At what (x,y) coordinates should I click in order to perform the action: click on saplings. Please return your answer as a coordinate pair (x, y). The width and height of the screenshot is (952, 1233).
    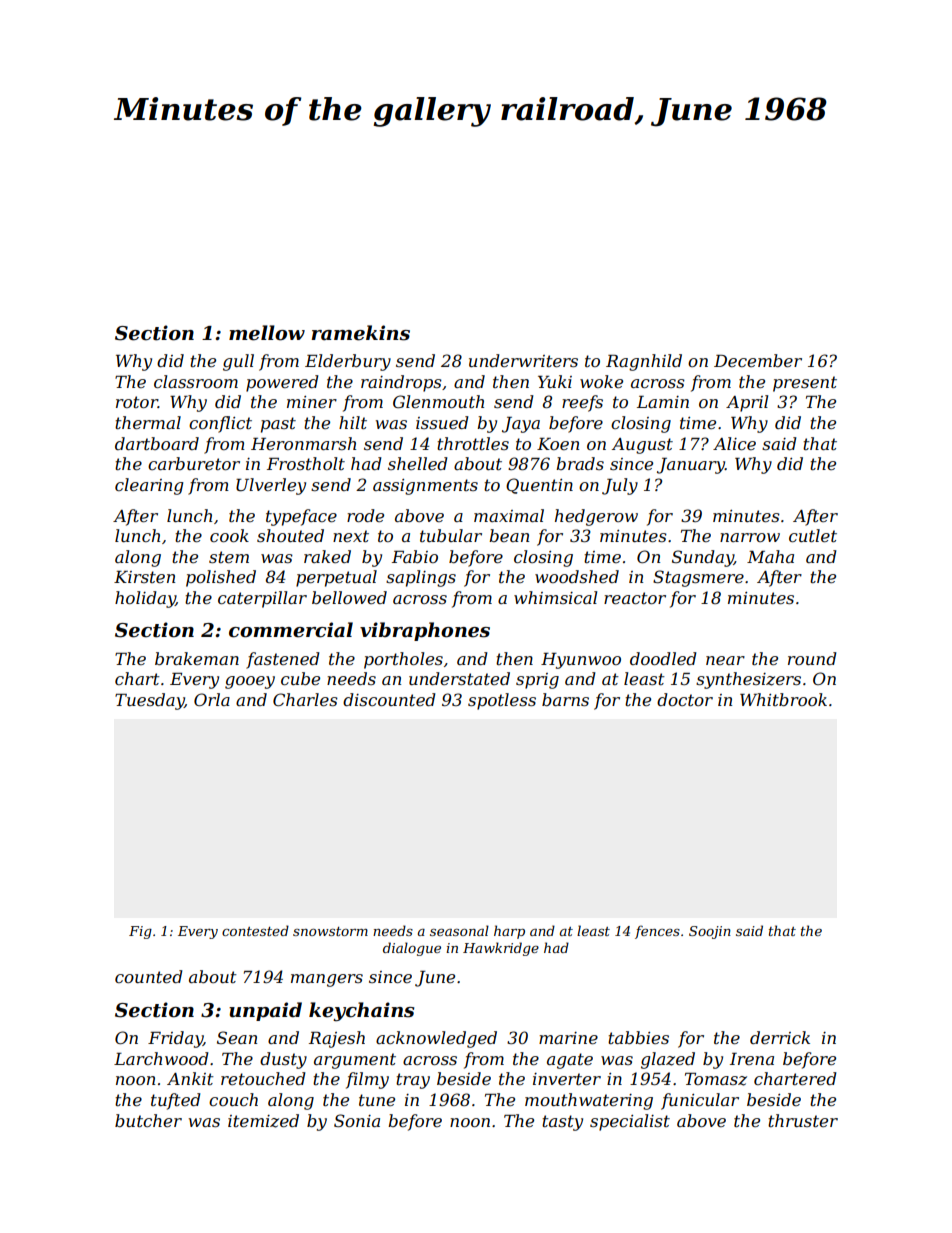
    Looking at the image, I should click on (421, 578).
